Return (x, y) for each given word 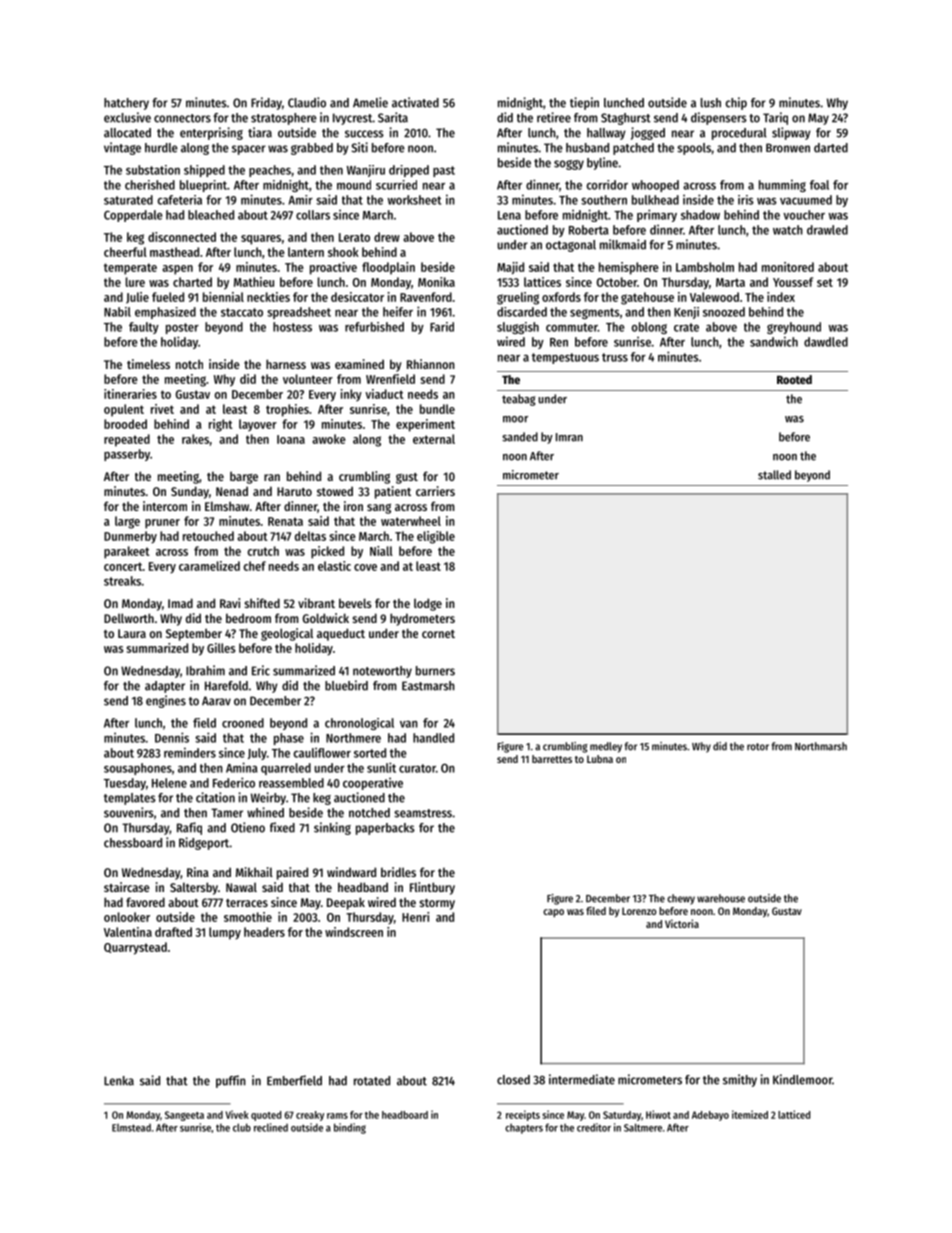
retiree (554, 117)
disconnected (182, 237)
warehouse (721, 898)
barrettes (552, 759)
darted (831, 148)
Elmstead (131, 1128)
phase (289, 739)
